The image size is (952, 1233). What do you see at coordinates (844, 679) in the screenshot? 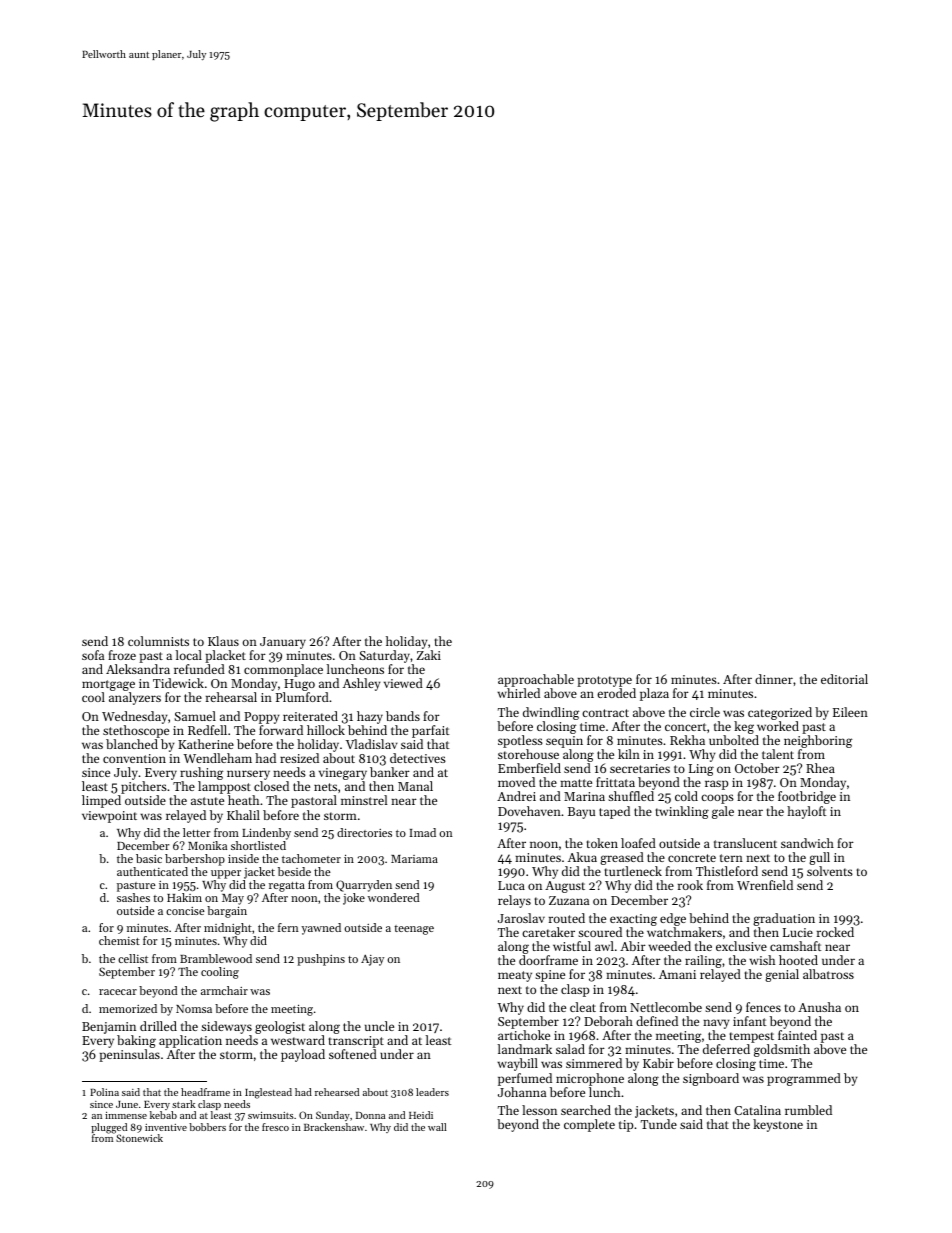
I see `editorial` at bounding box center [844, 679].
